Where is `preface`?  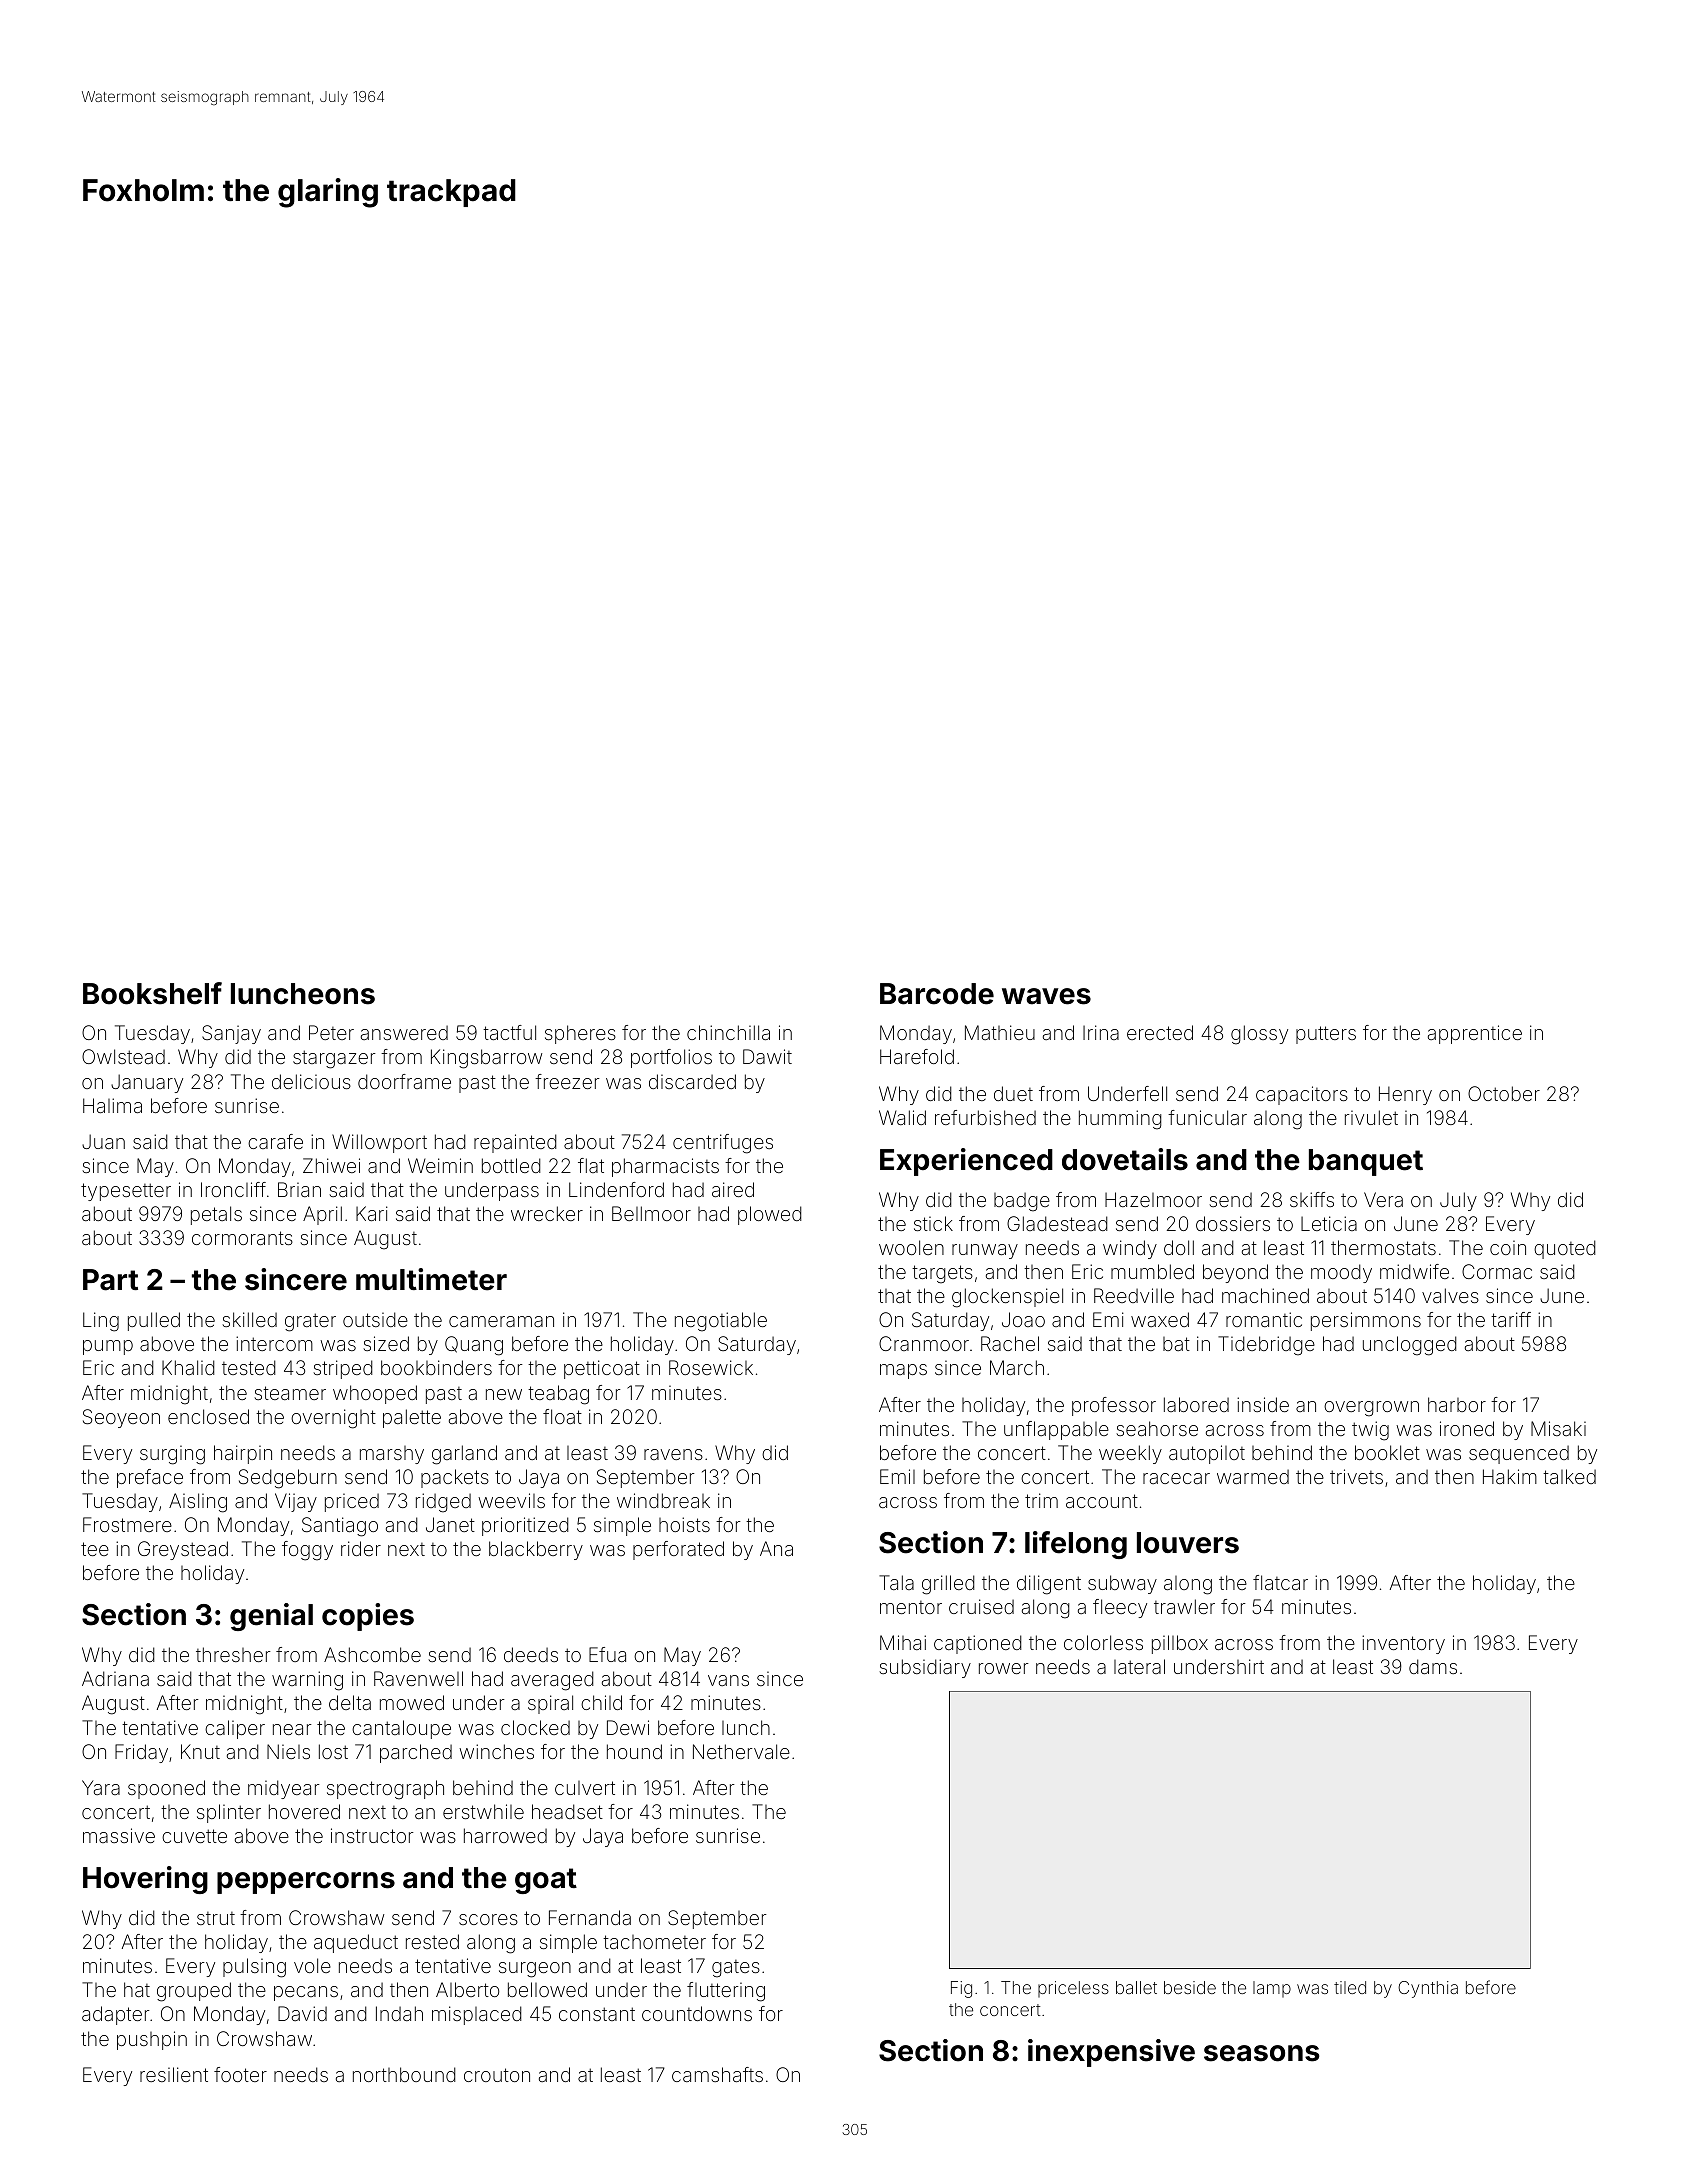 preface is located at coordinates (150, 1478).
